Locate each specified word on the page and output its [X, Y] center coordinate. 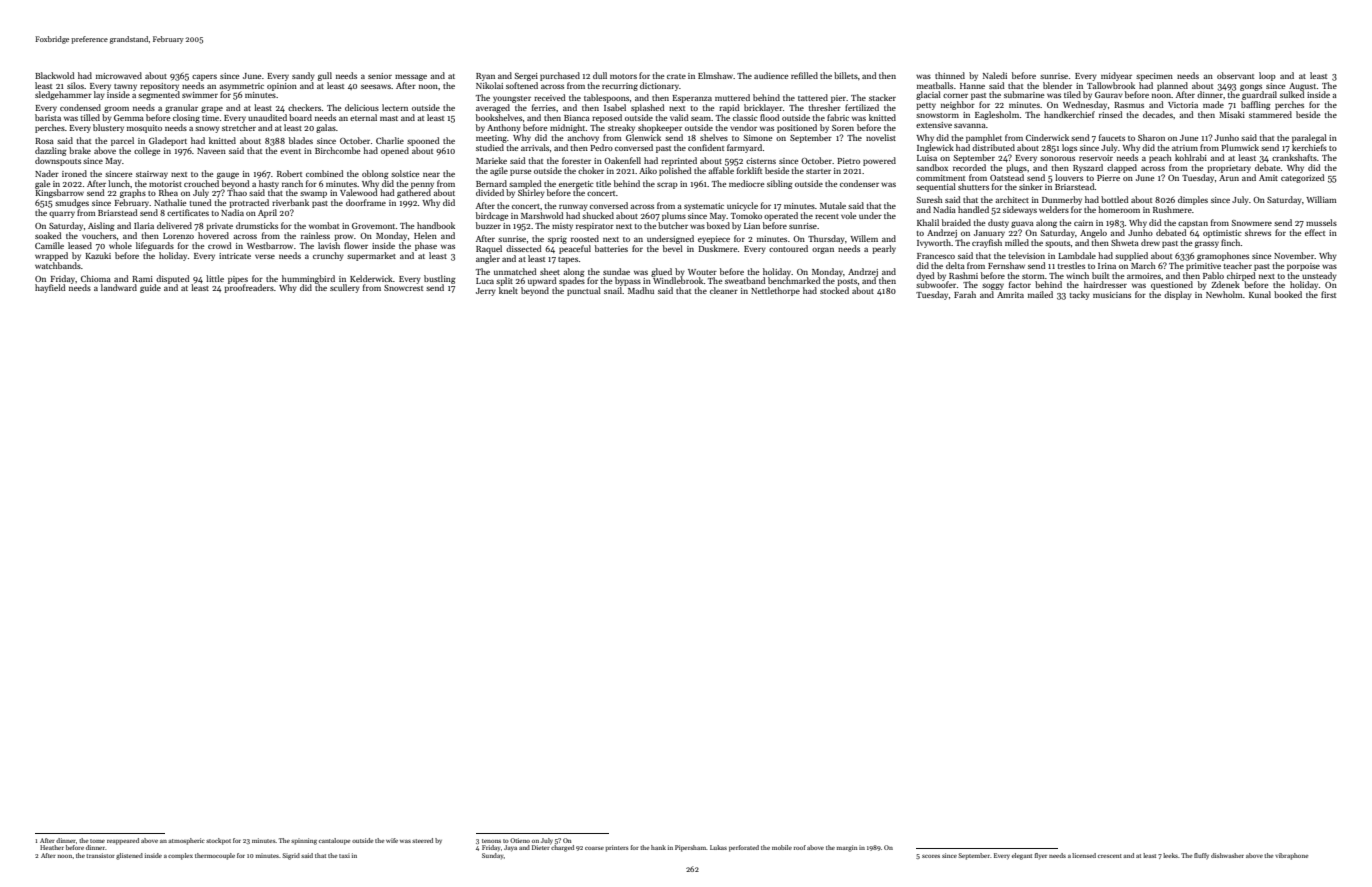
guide [150, 288]
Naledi [995, 75]
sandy [303, 76]
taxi [344, 855]
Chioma [96, 278]
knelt [508, 290]
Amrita [1010, 295]
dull [600, 75]
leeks [1170, 855]
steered [422, 840]
